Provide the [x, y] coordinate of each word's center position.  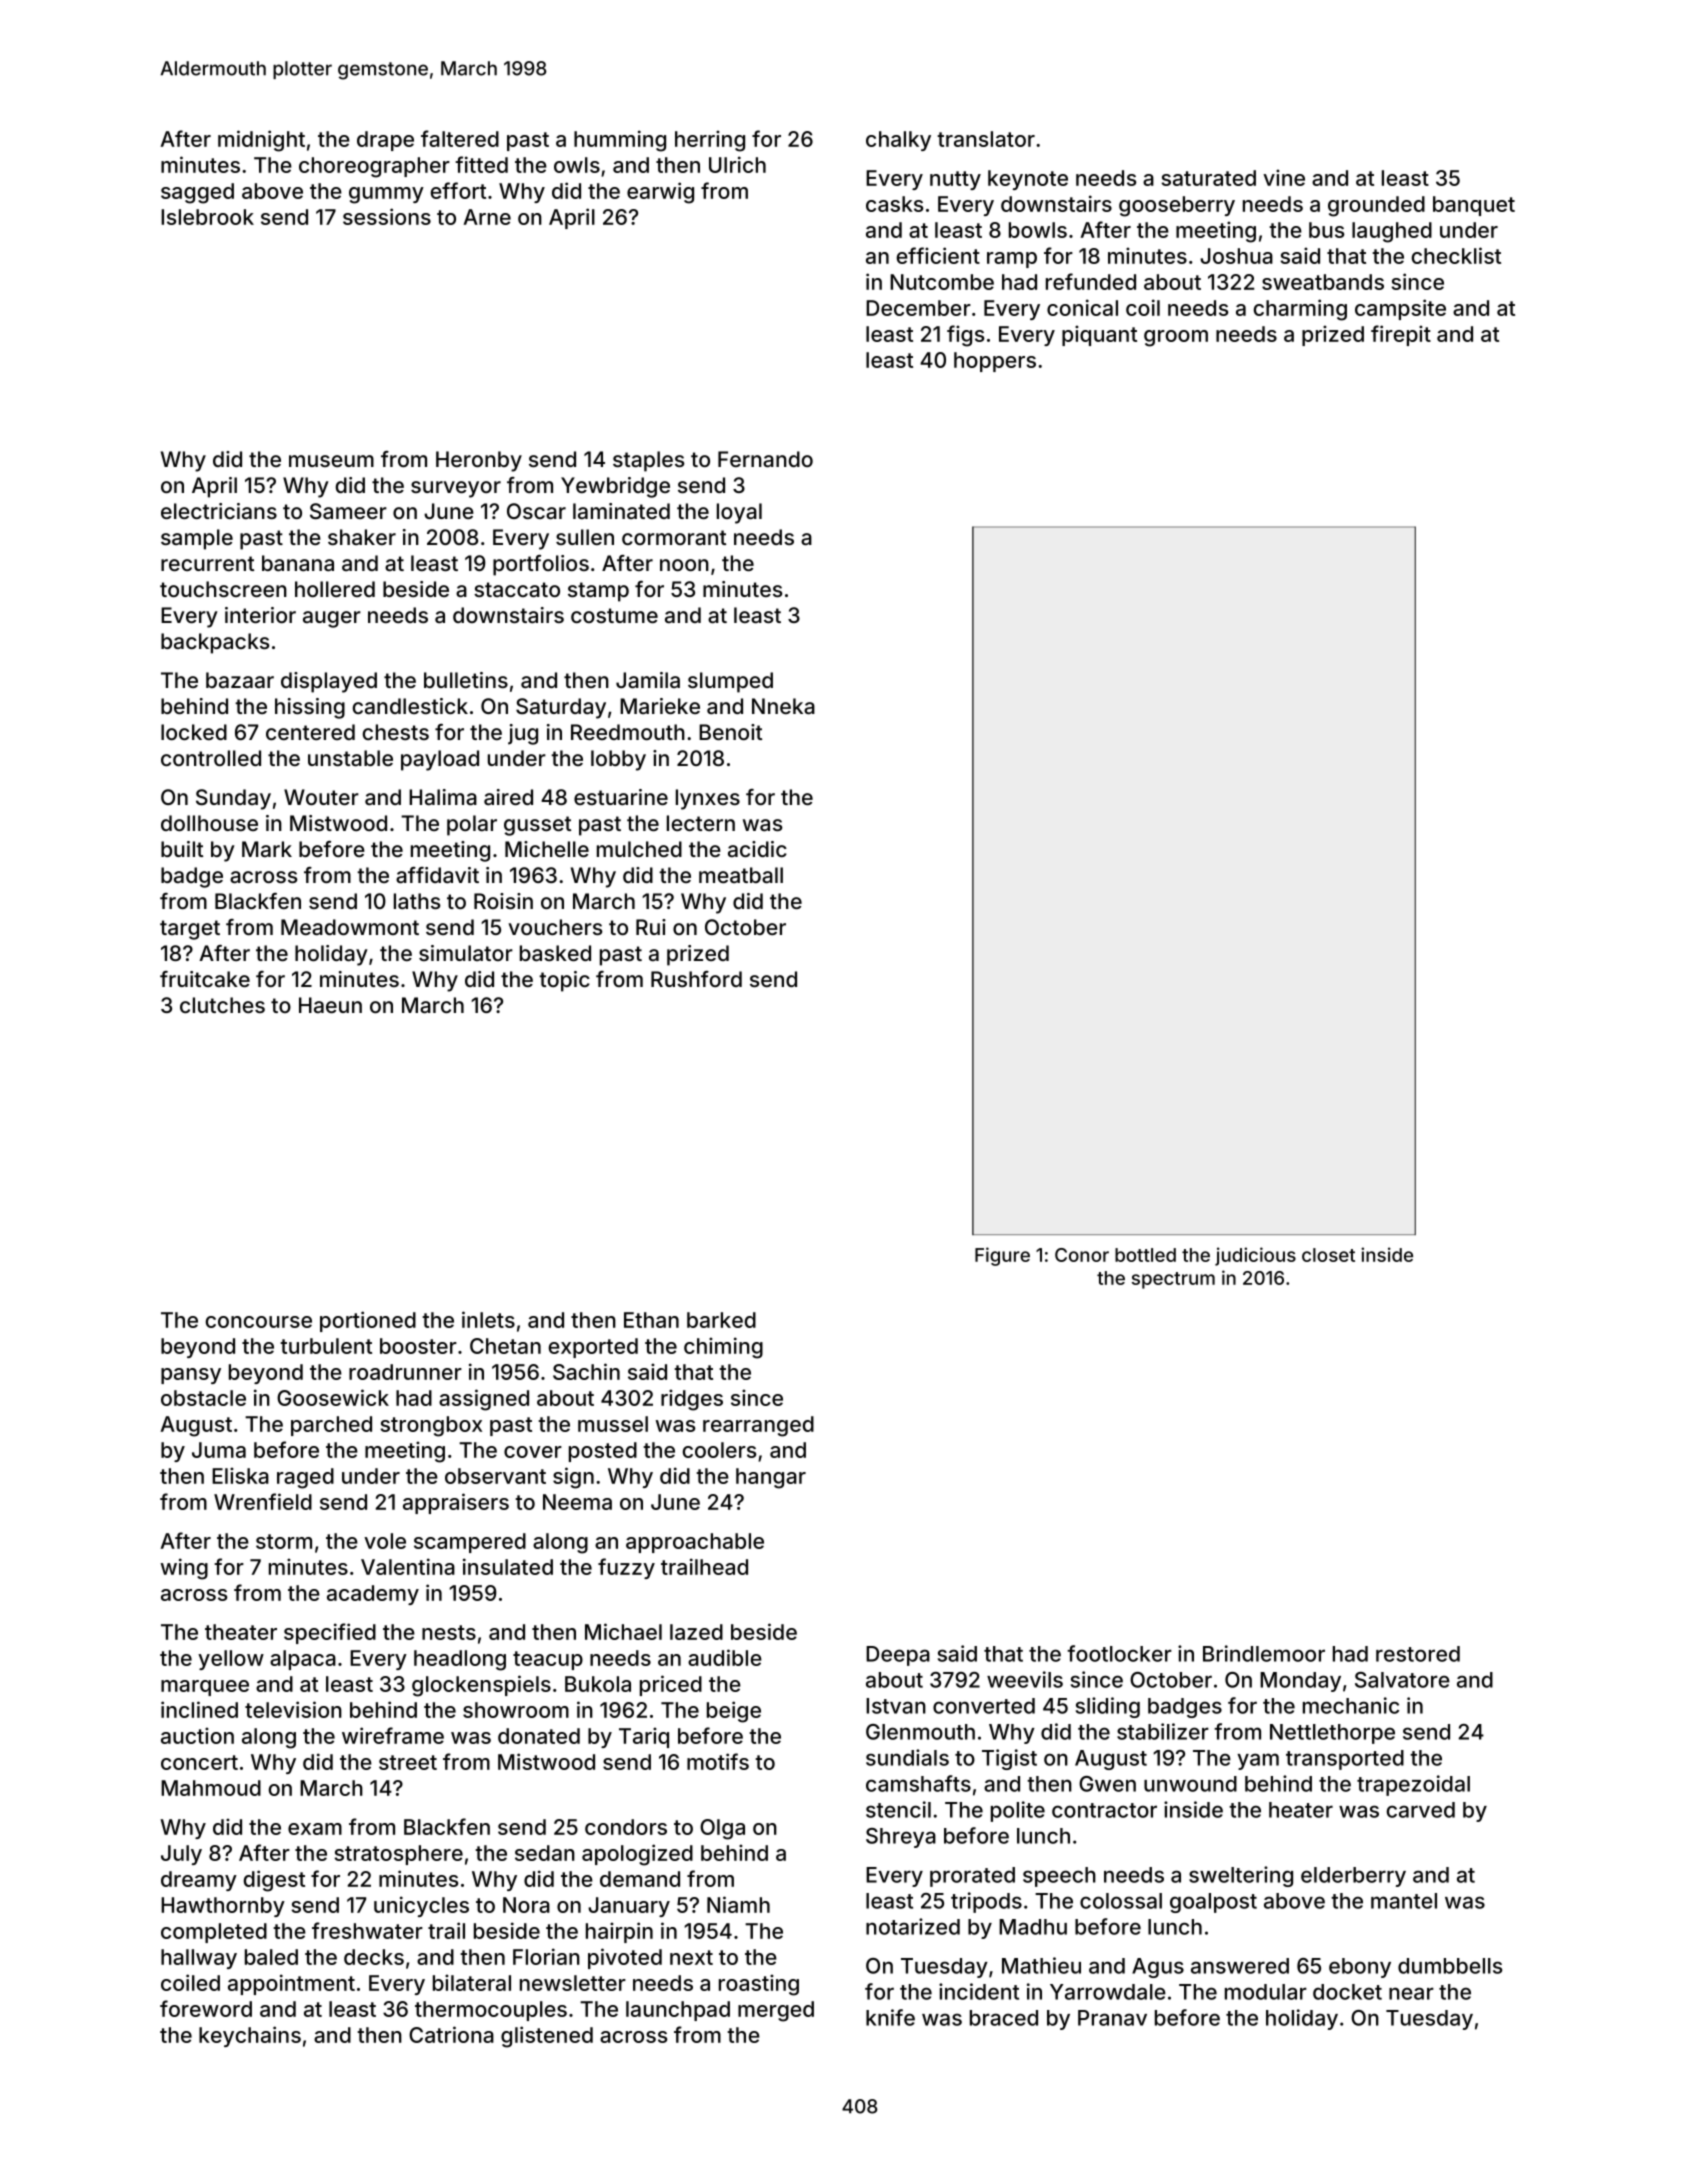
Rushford [696, 979]
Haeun [330, 1005]
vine [1284, 177]
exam [315, 1829]
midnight [261, 141]
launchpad [678, 2011]
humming [620, 141]
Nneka [783, 706]
